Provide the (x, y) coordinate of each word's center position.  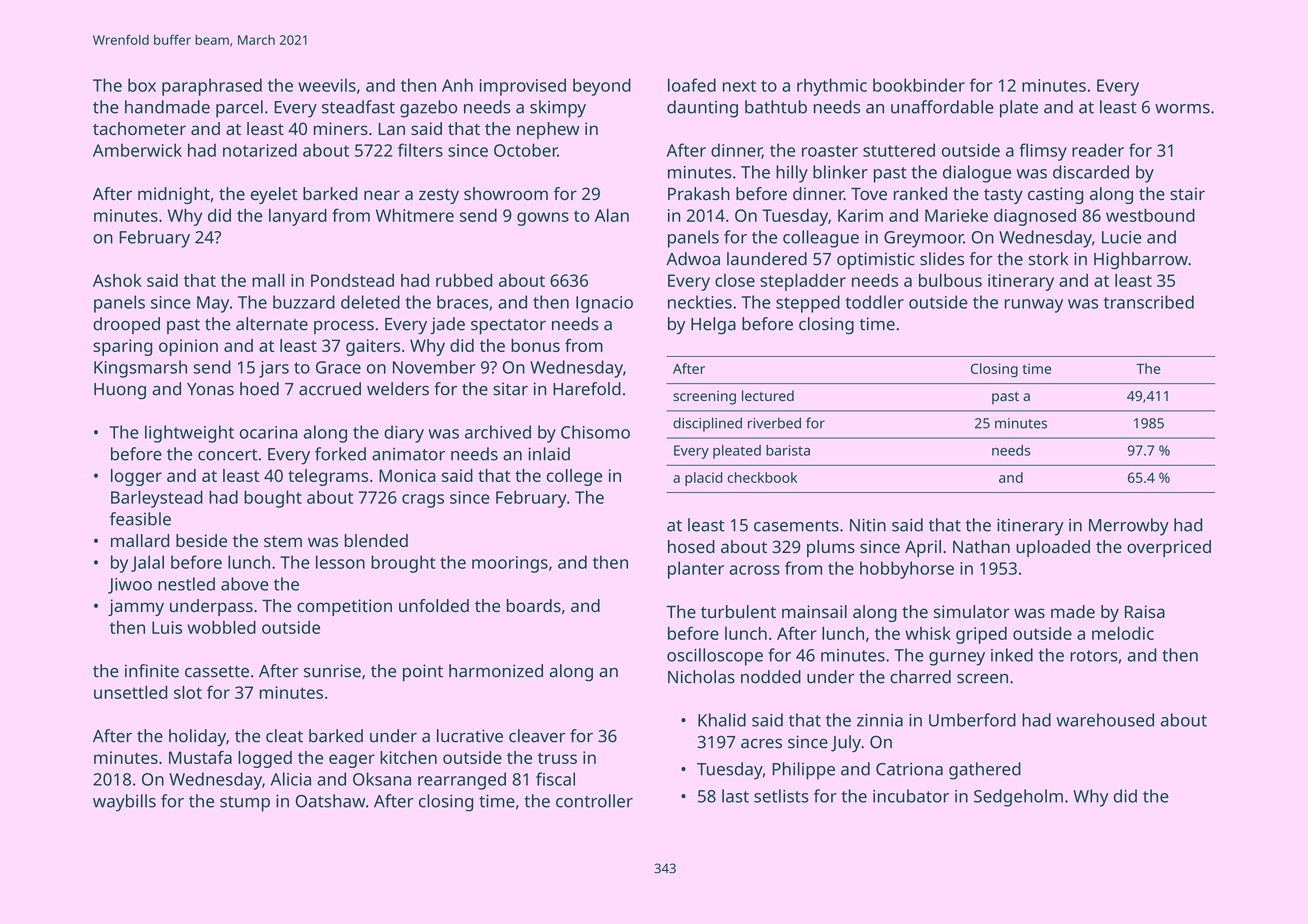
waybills (124, 803)
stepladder (803, 282)
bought (273, 499)
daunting (702, 109)
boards (534, 605)
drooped (126, 325)
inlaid (549, 454)
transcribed (1149, 302)
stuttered (899, 150)
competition (344, 607)
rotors (1094, 656)
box (142, 85)
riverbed (774, 423)
